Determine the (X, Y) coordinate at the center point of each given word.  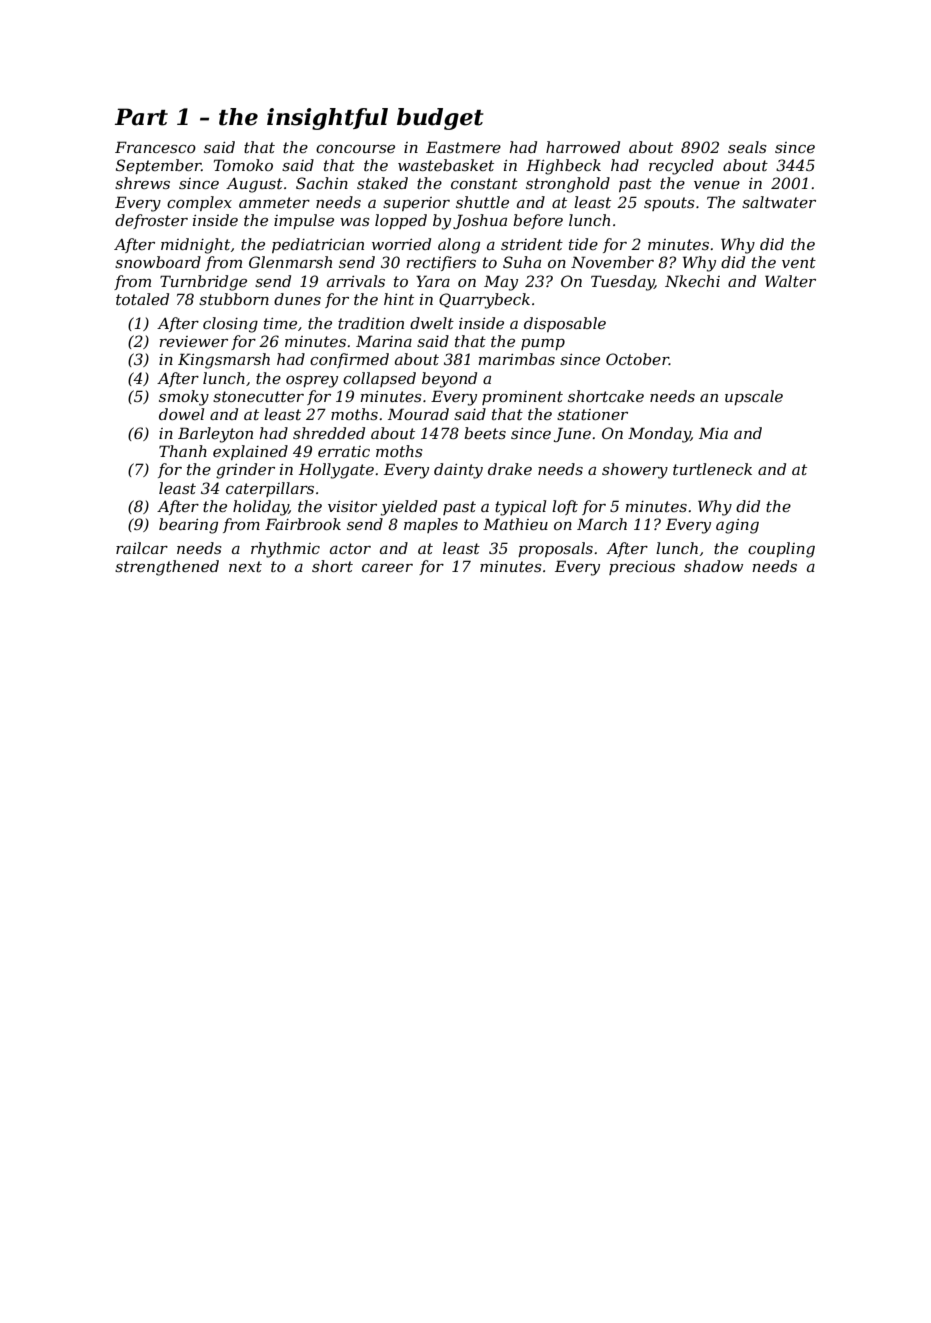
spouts (669, 204)
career (387, 568)
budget (440, 119)
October (637, 359)
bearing (188, 526)
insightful (327, 119)
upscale (754, 397)
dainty (458, 471)
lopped (401, 221)
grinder (245, 471)
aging (737, 526)
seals (747, 147)
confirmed (349, 360)
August (254, 185)
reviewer (193, 341)
